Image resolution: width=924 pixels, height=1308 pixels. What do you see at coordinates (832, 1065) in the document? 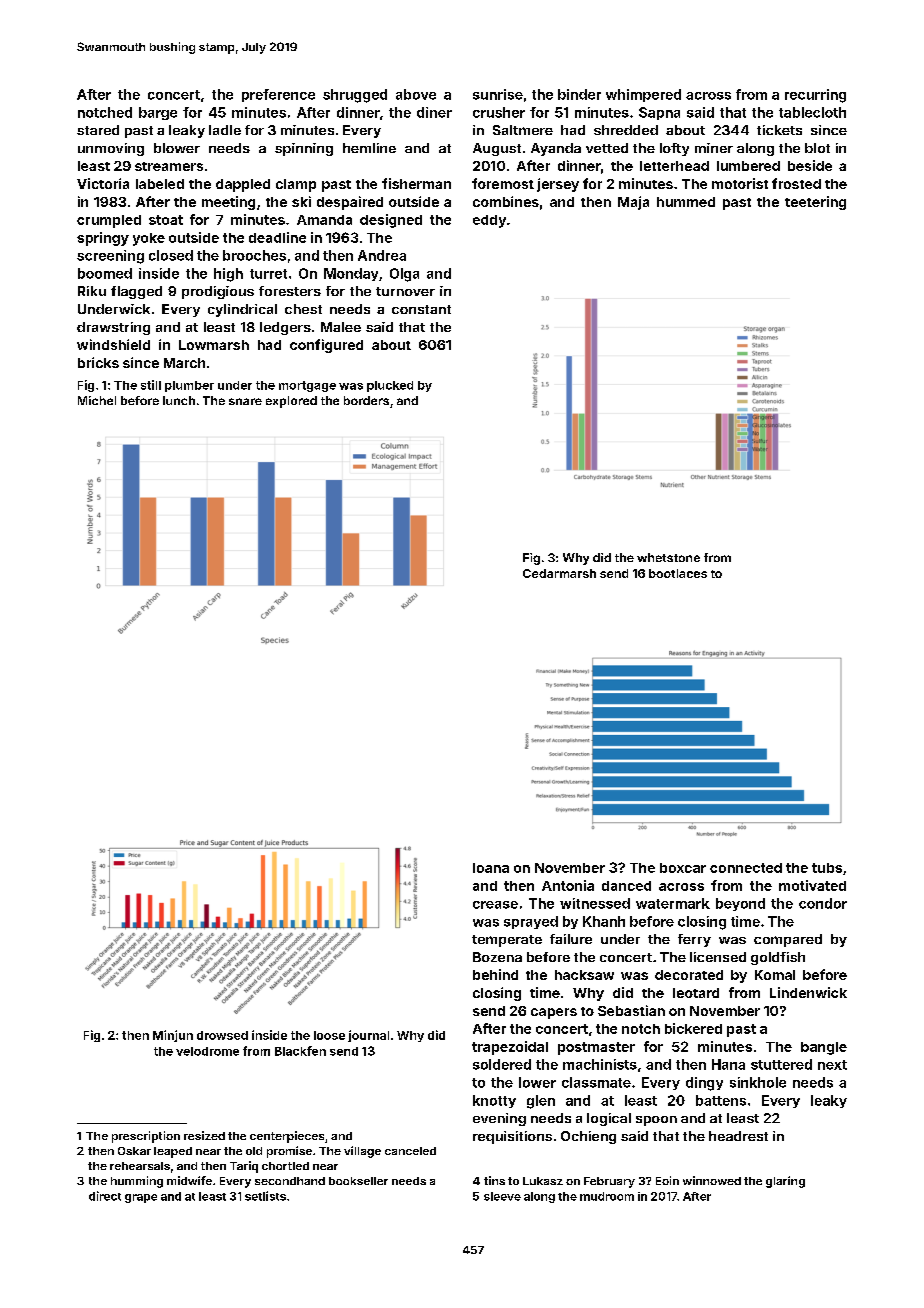
I see `next` at bounding box center [832, 1065].
